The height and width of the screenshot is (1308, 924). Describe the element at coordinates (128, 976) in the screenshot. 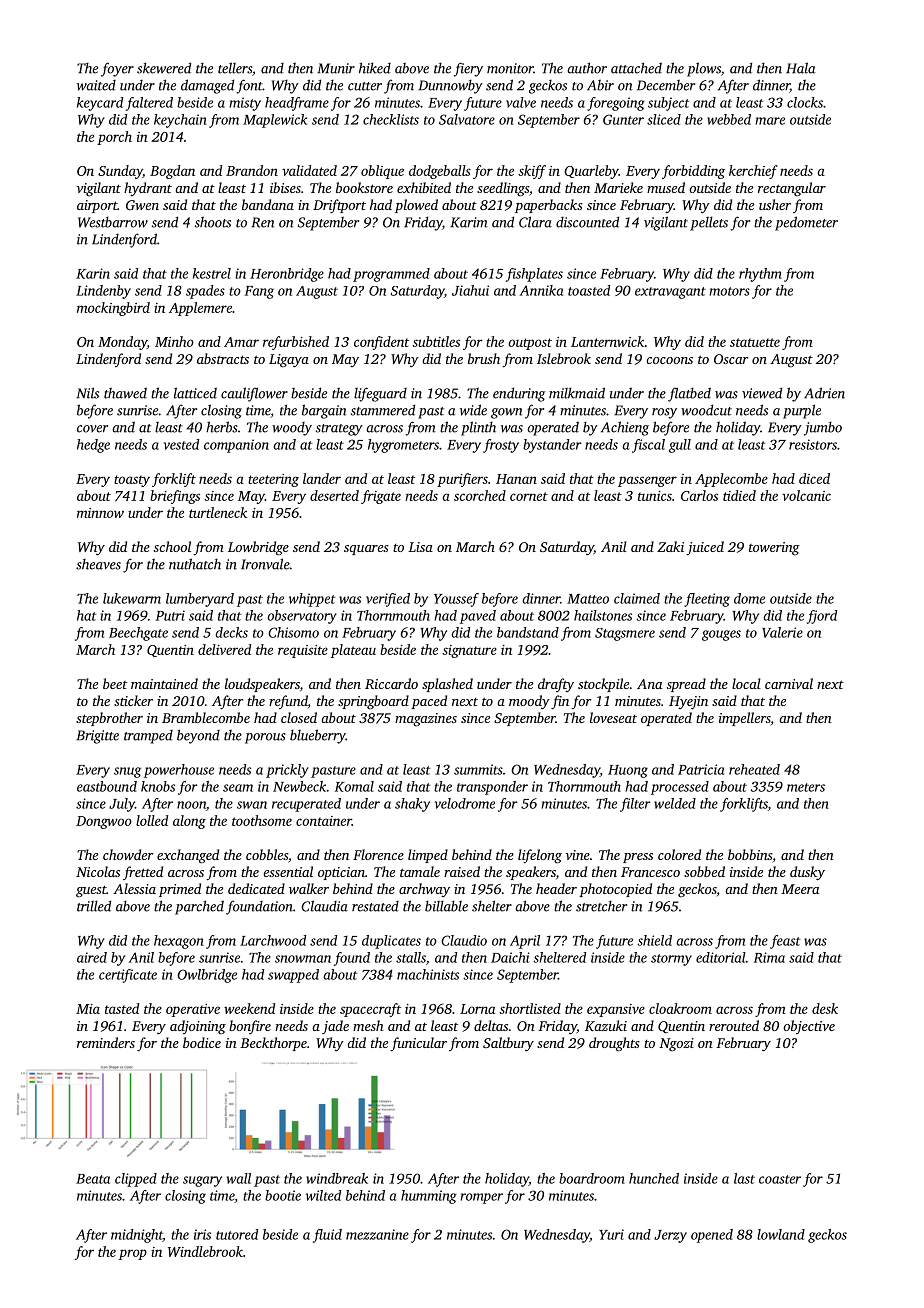

I see `certificate` at that location.
